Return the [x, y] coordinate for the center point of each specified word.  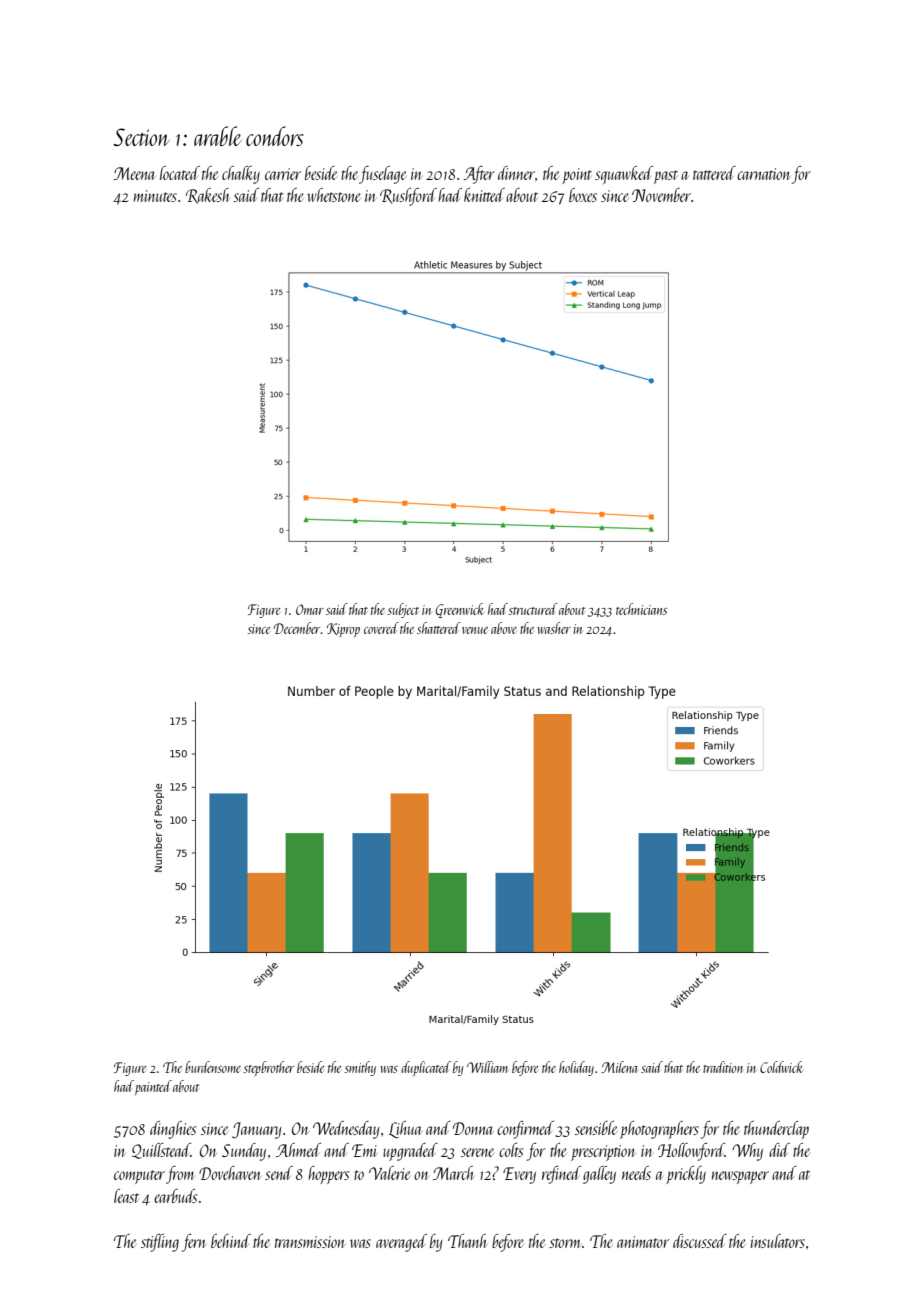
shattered [439, 628]
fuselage [382, 175]
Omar [310, 609]
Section [142, 137]
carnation [764, 174]
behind [231, 1241]
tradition [723, 1067]
